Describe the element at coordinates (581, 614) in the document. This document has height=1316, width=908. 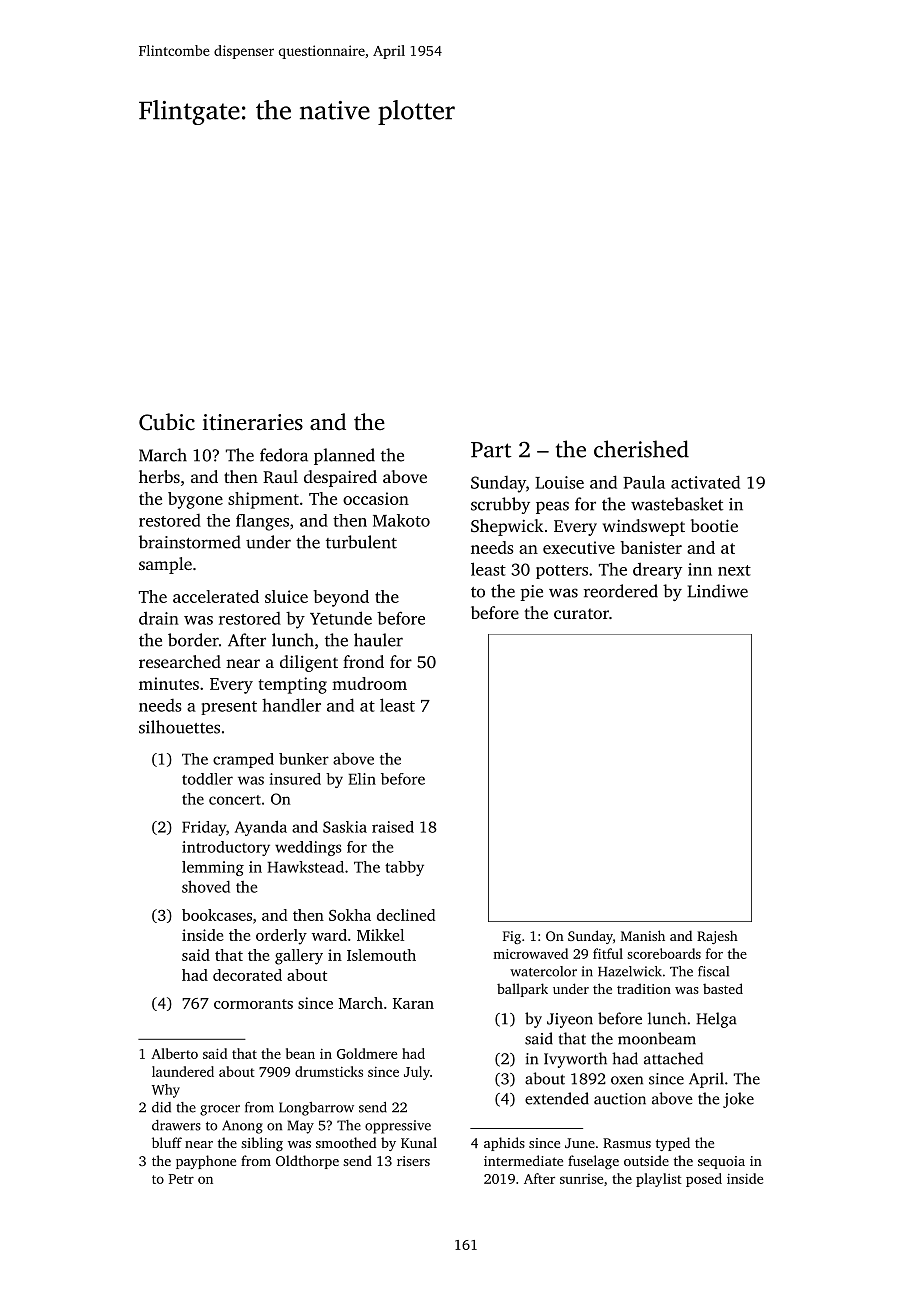
I see `curator` at that location.
